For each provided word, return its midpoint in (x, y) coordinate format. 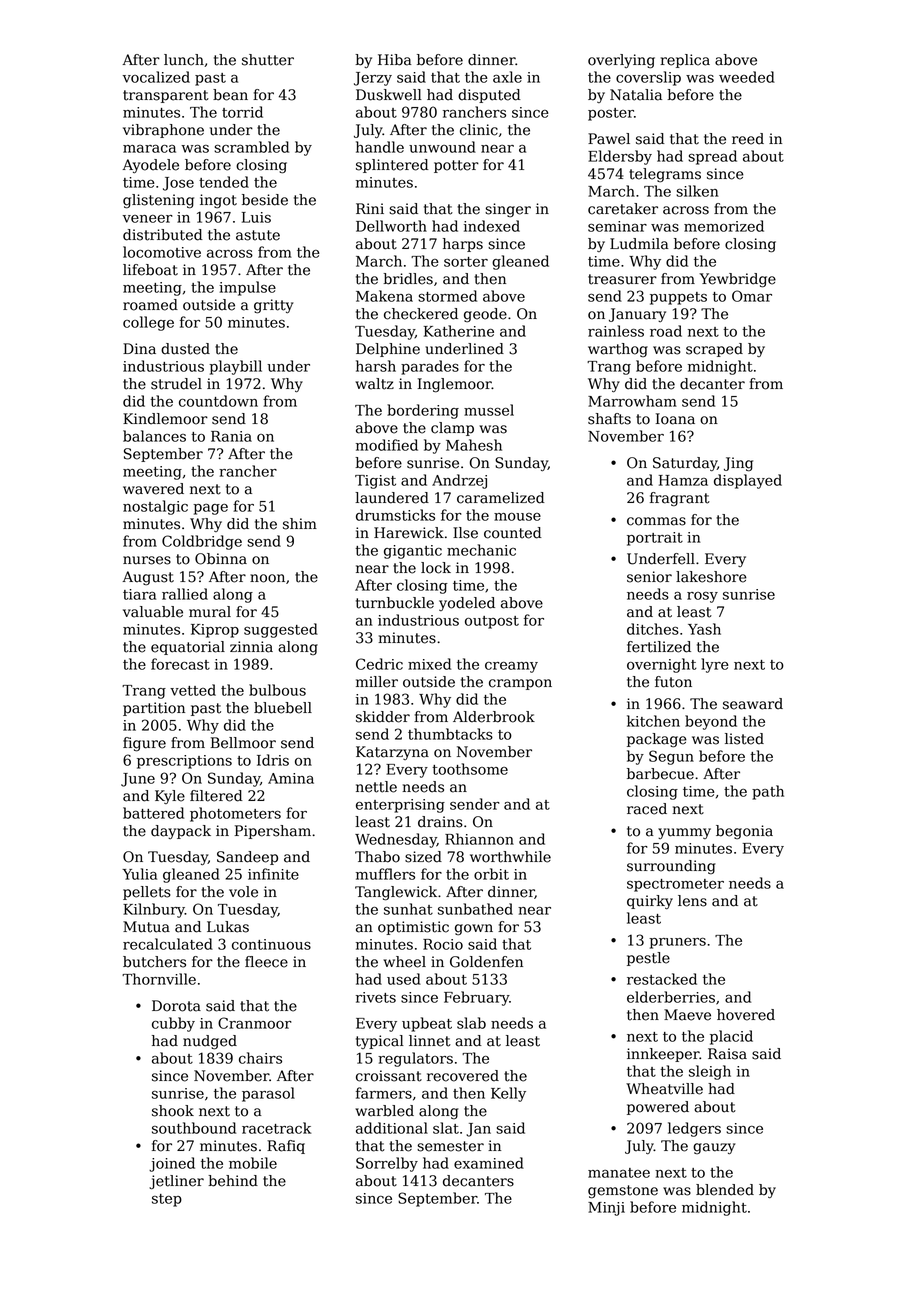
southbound (194, 1128)
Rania (231, 436)
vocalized (156, 77)
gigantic (413, 552)
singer (508, 210)
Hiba (395, 60)
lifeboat (150, 270)
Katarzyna (392, 753)
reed (748, 139)
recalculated (168, 944)
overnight (662, 665)
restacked (662, 979)
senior (649, 577)
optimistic (413, 928)
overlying (621, 61)
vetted (193, 690)
